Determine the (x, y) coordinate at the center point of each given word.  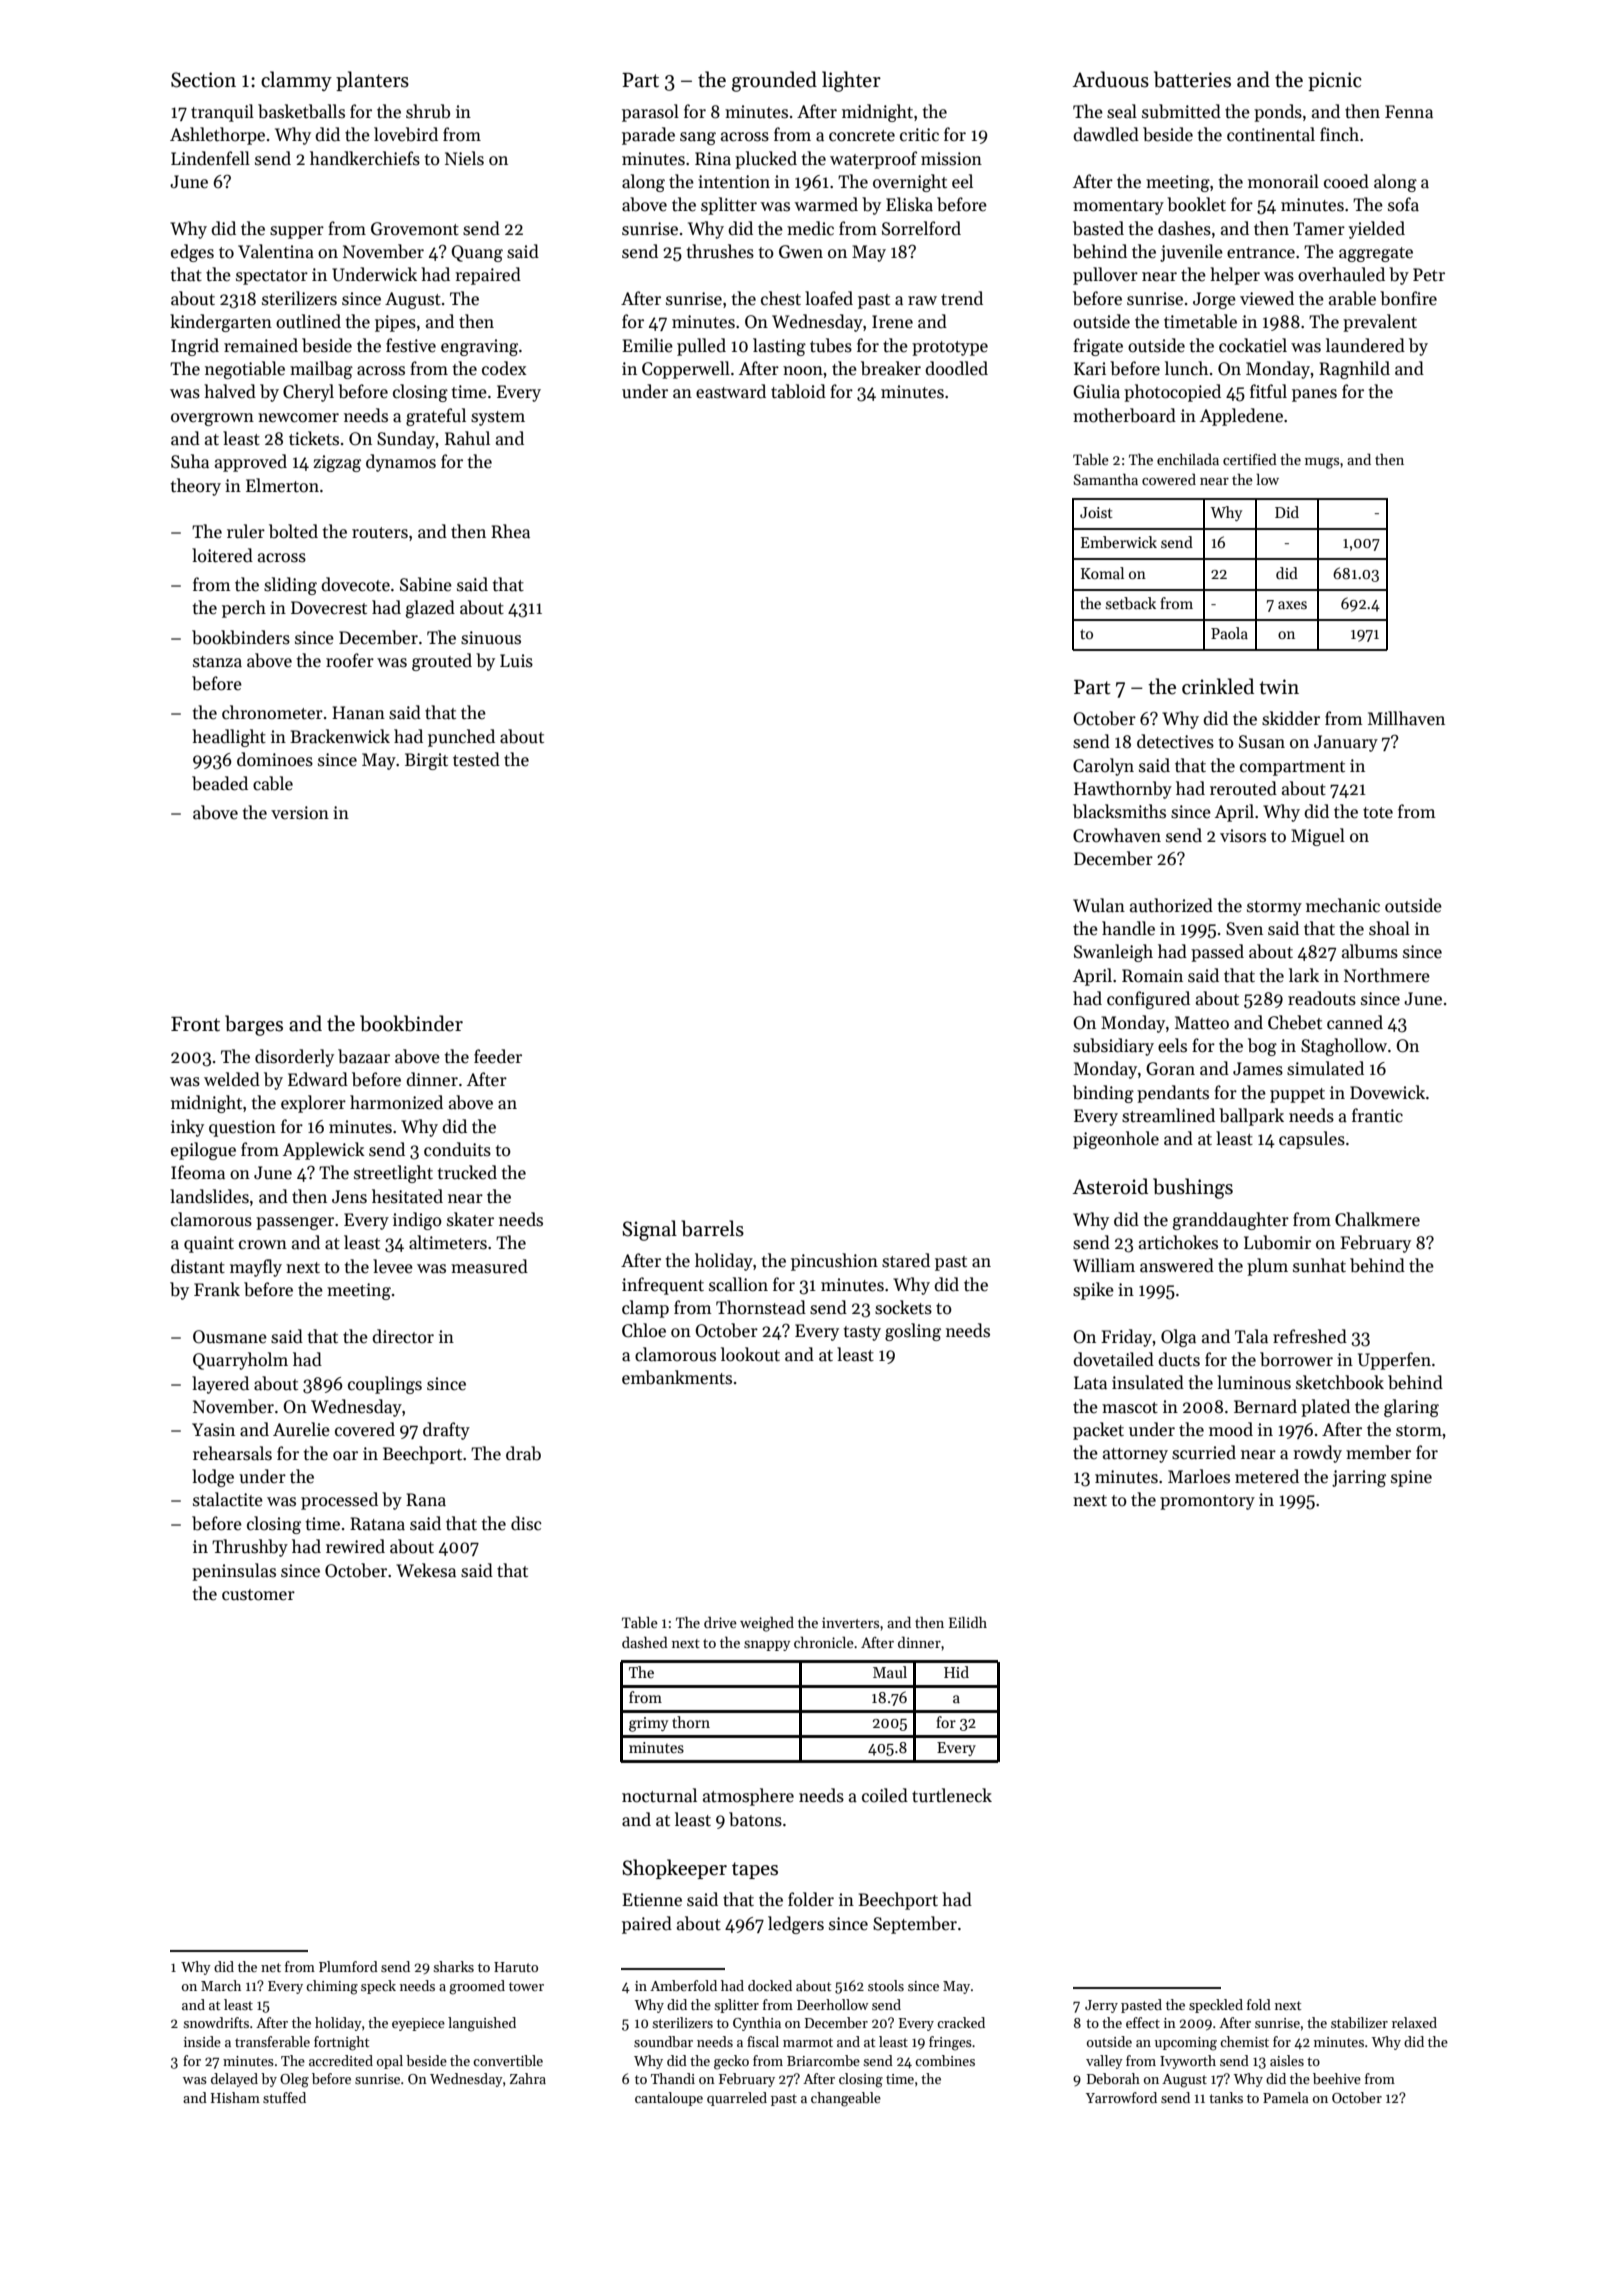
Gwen (801, 252)
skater (470, 1219)
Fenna (1409, 112)
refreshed (1310, 1336)
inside (202, 2041)
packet (1098, 1431)
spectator (272, 277)
